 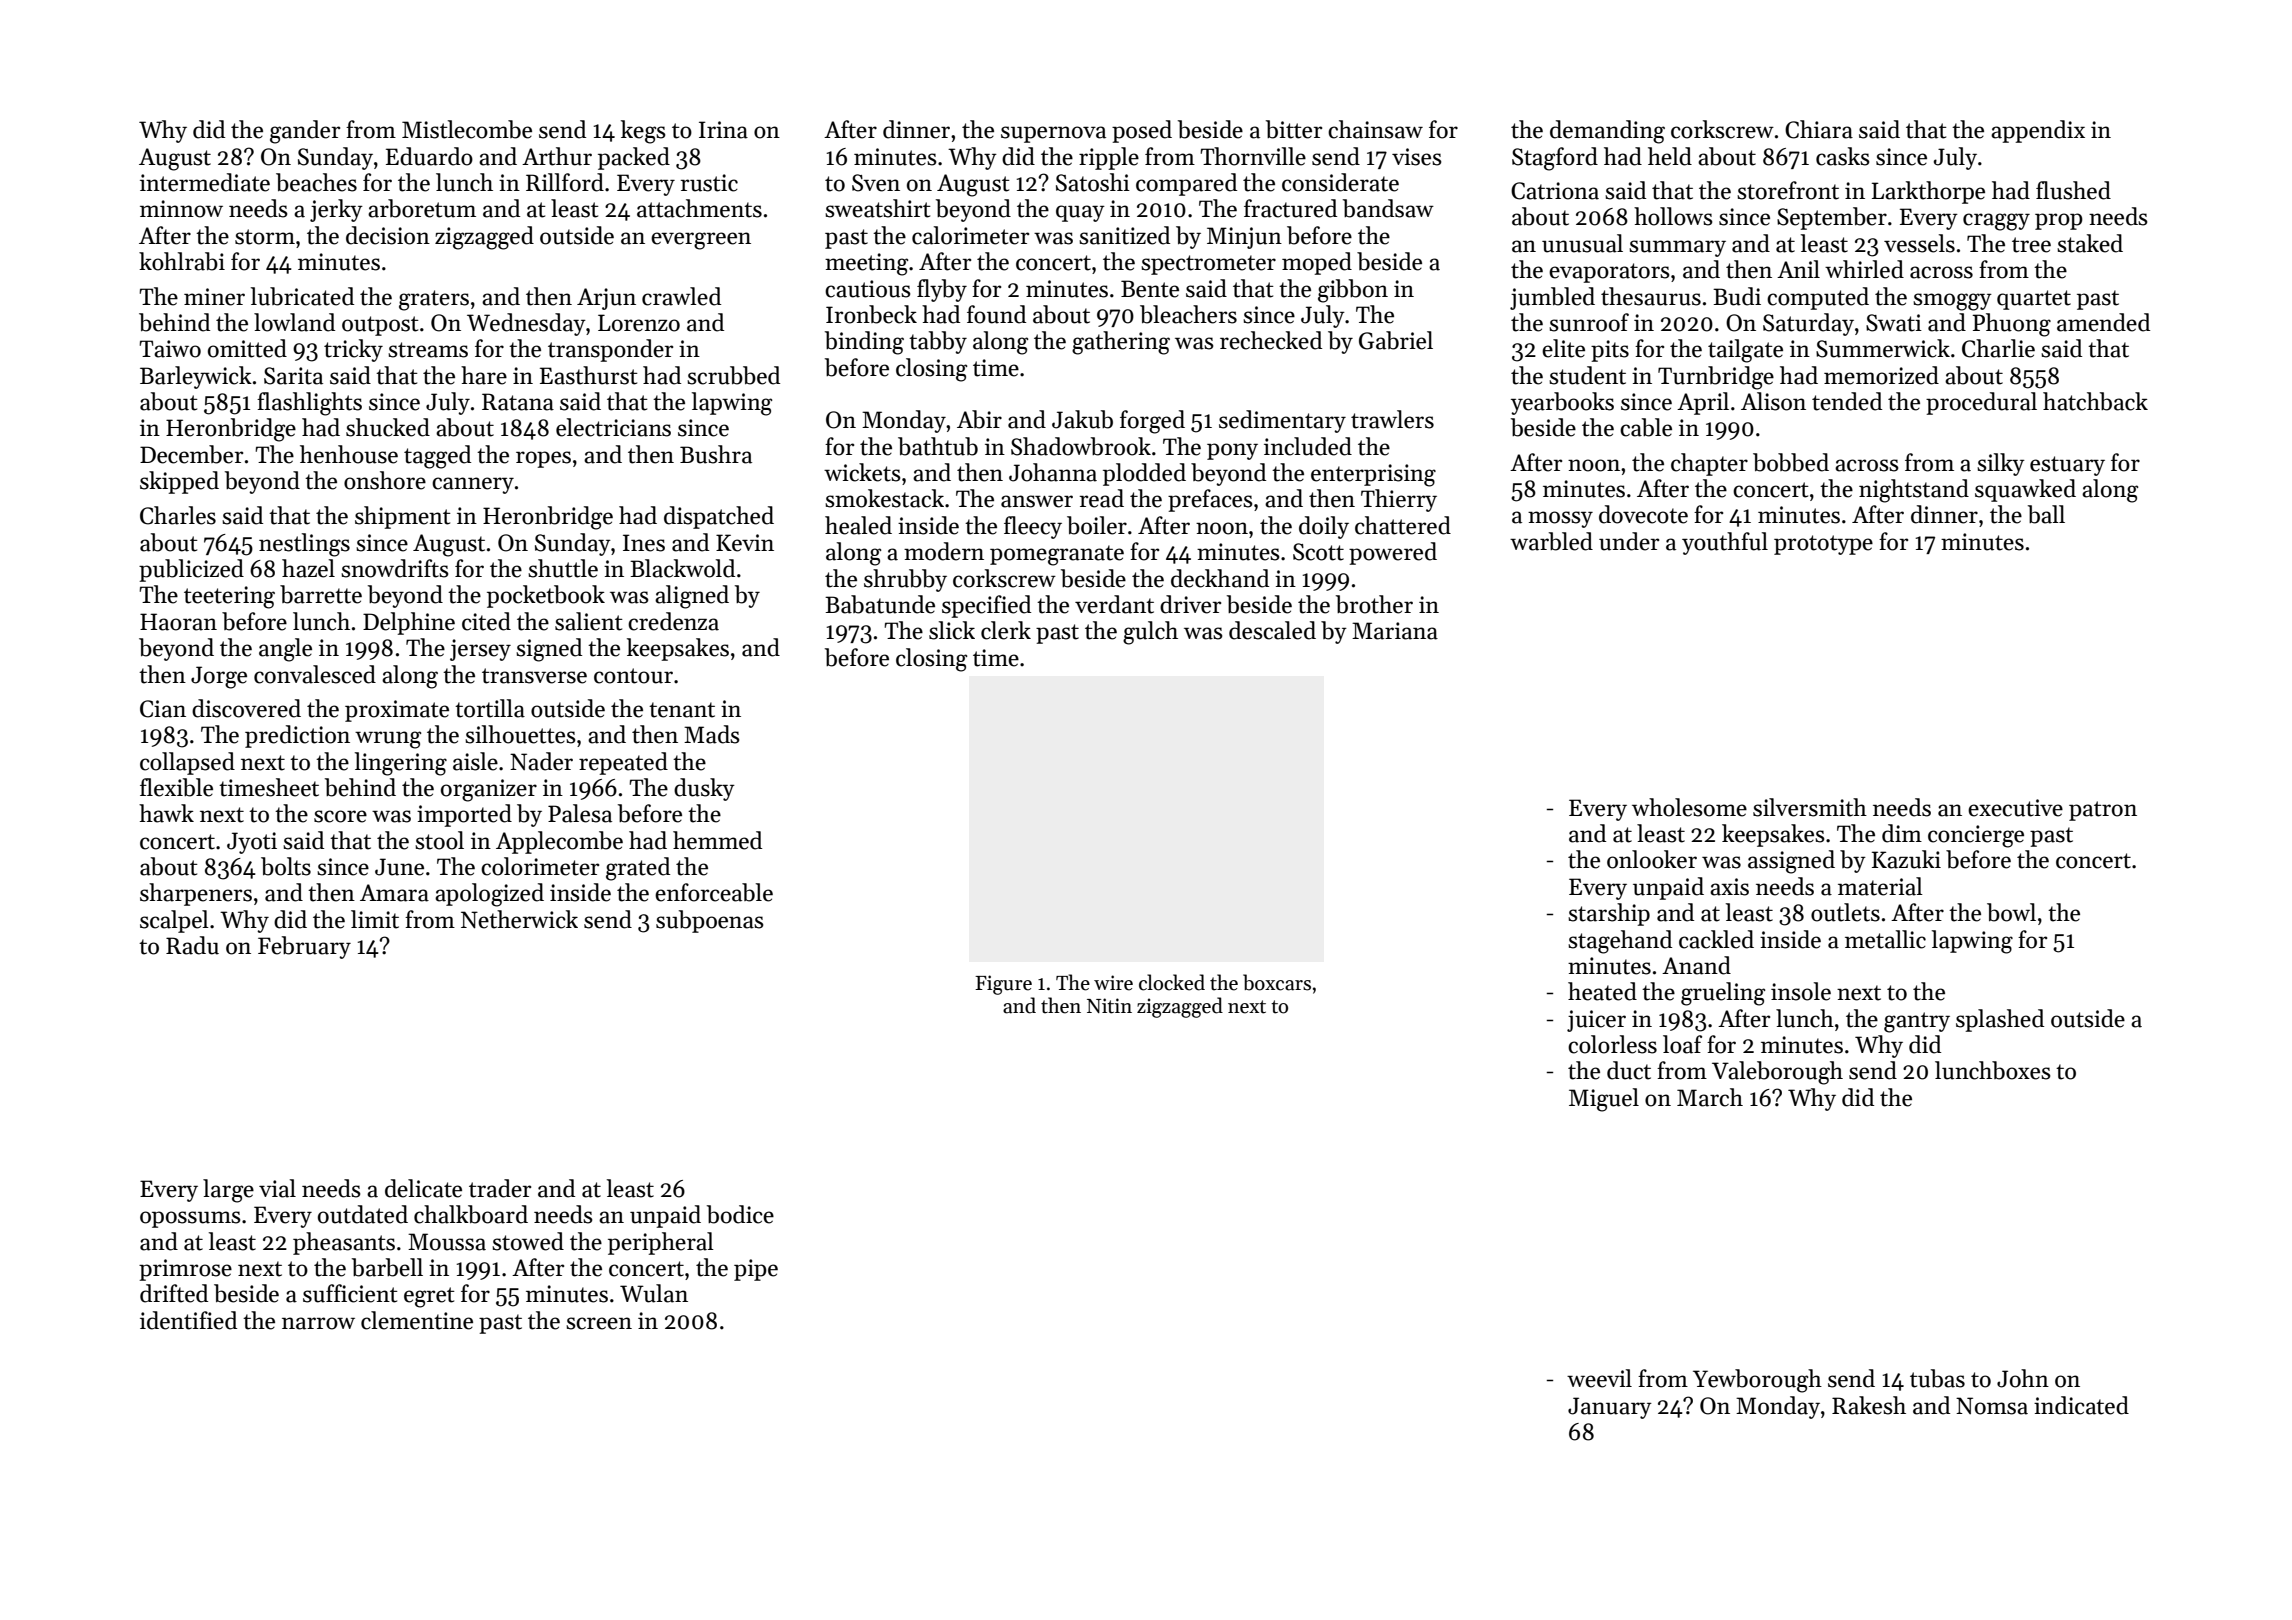 I want to click on bitter, so click(x=1294, y=129).
